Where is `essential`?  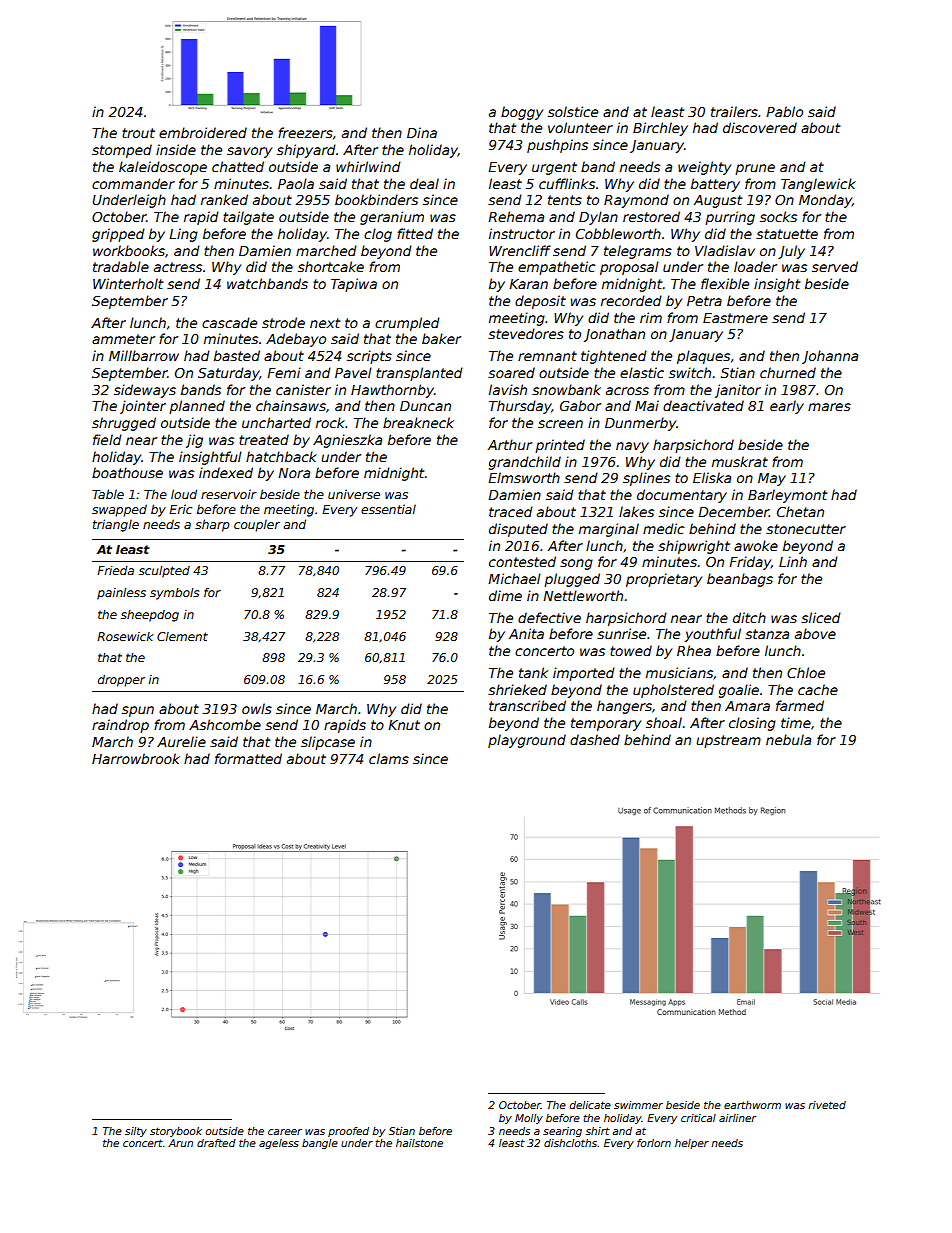
essential is located at coordinates (388, 509).
